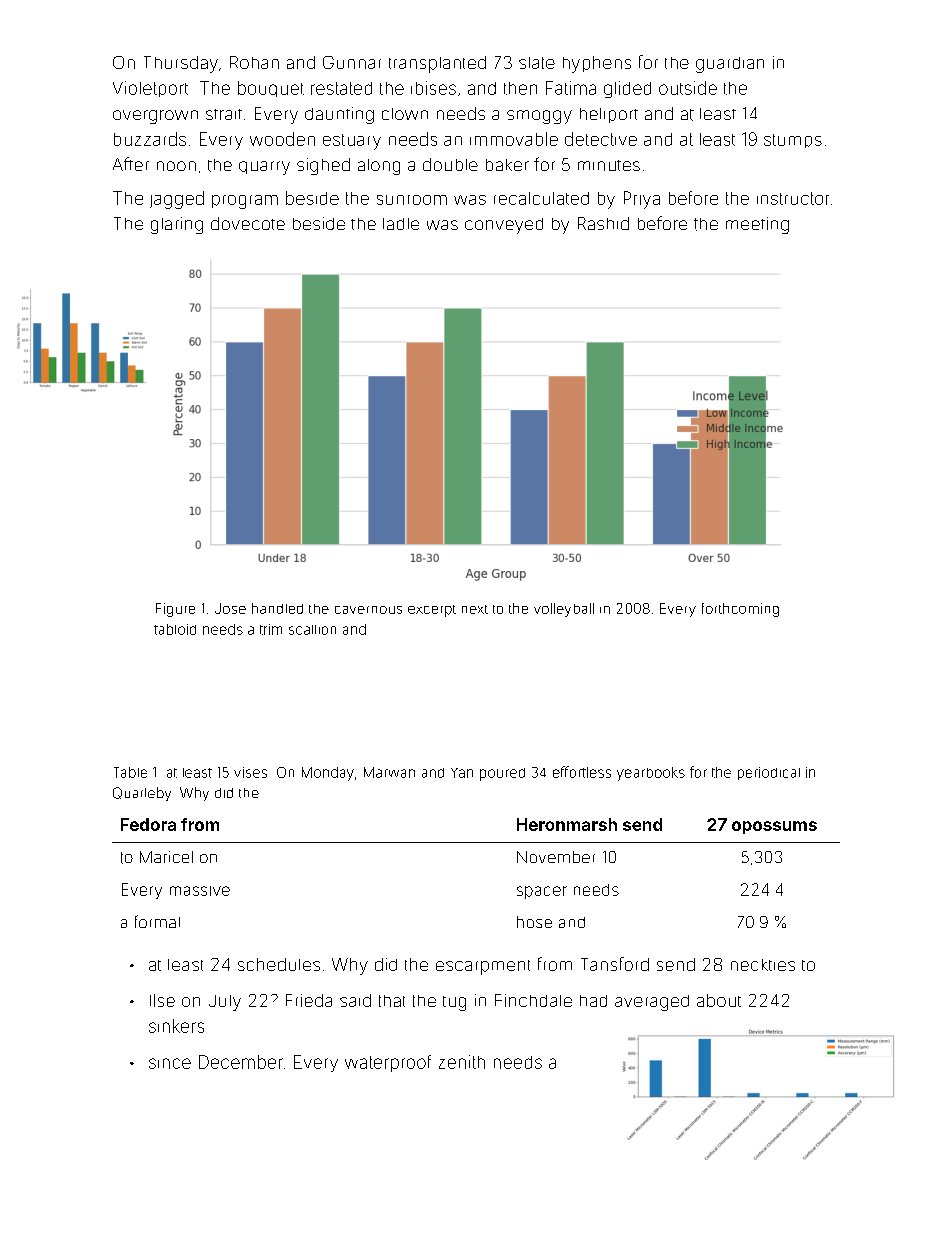  What do you see at coordinates (454, 1003) in the screenshot?
I see `tug` at bounding box center [454, 1003].
